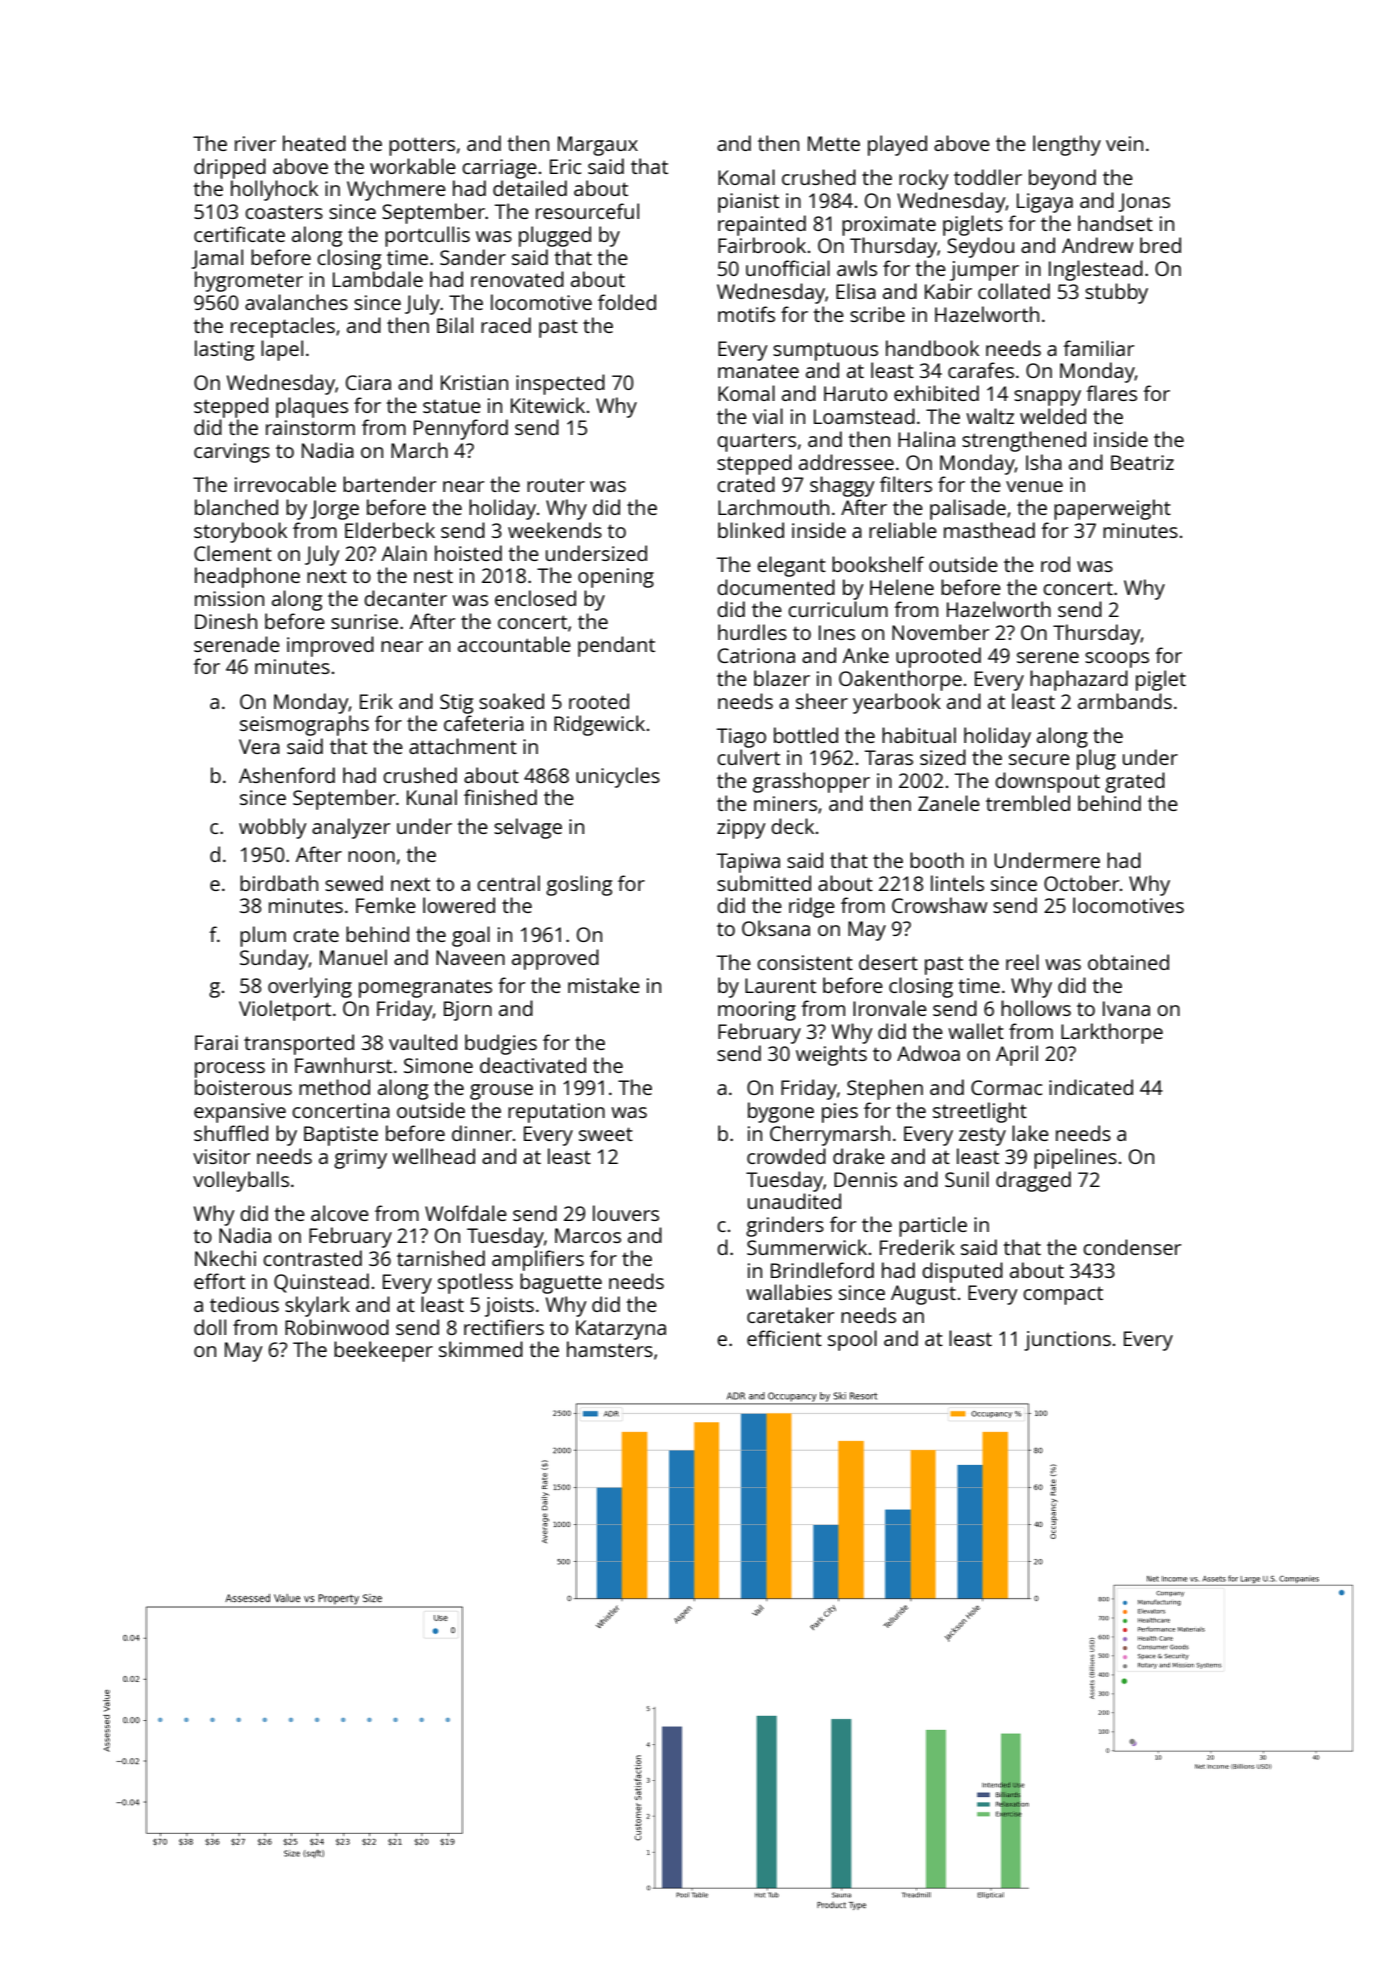 This document has width=1386, height=1969. I want to click on paperweight, so click(1112, 509).
